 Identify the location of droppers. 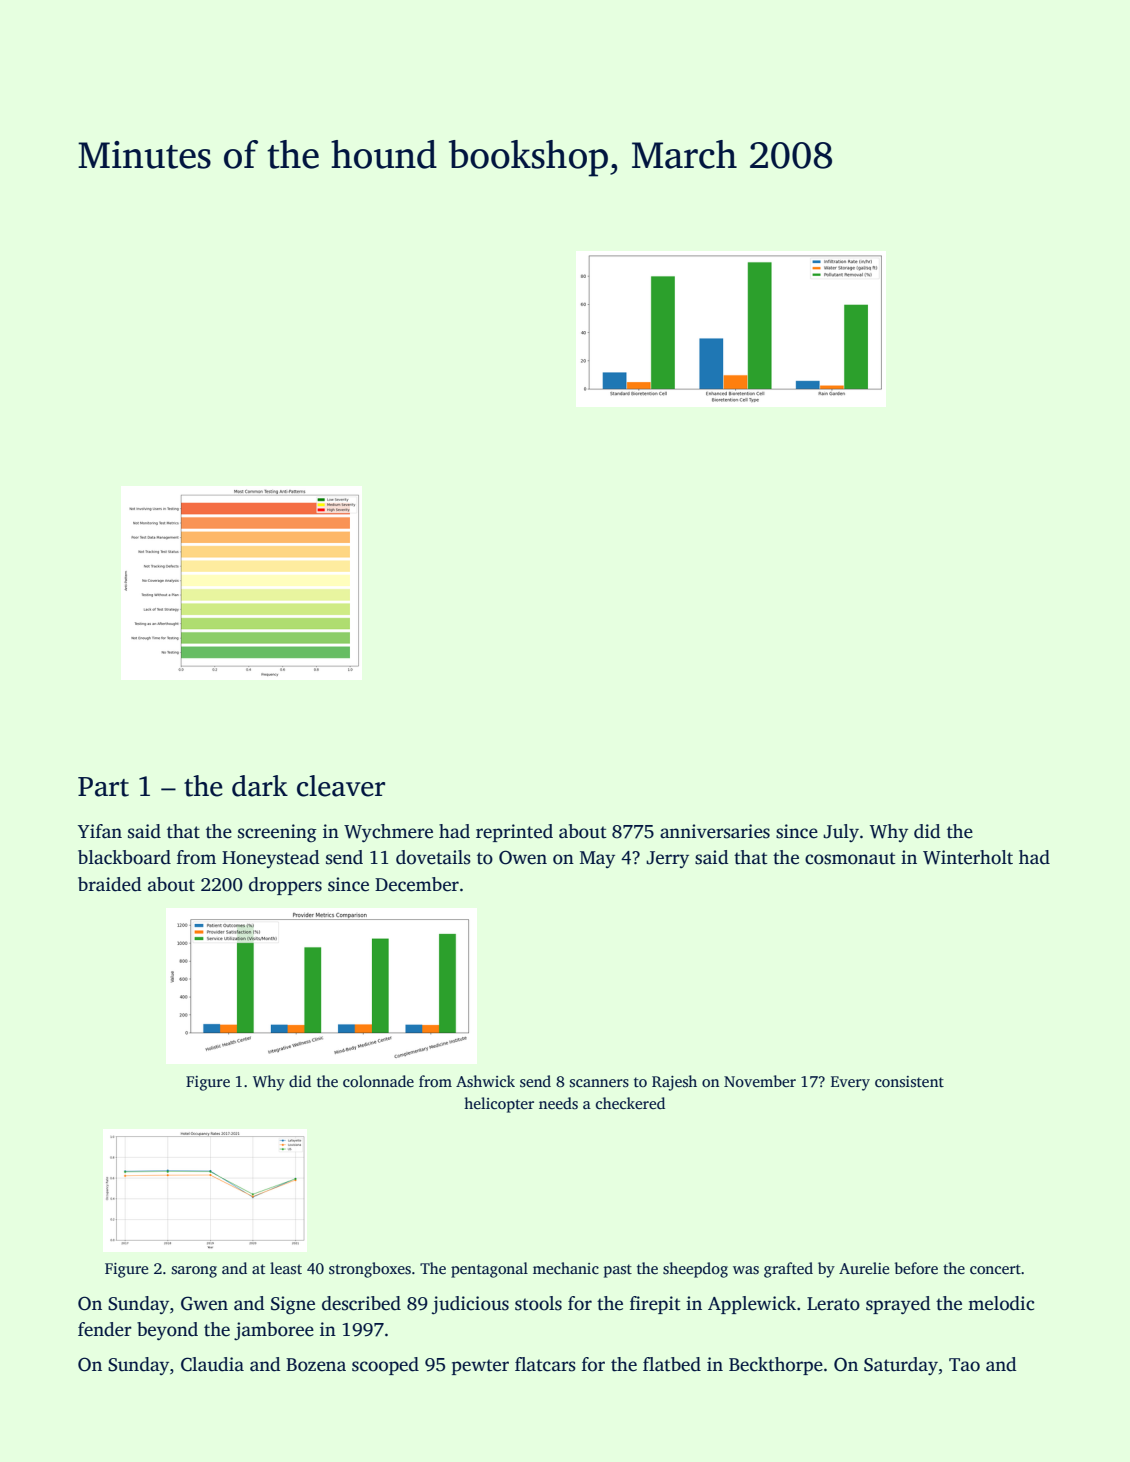
(285, 886).
